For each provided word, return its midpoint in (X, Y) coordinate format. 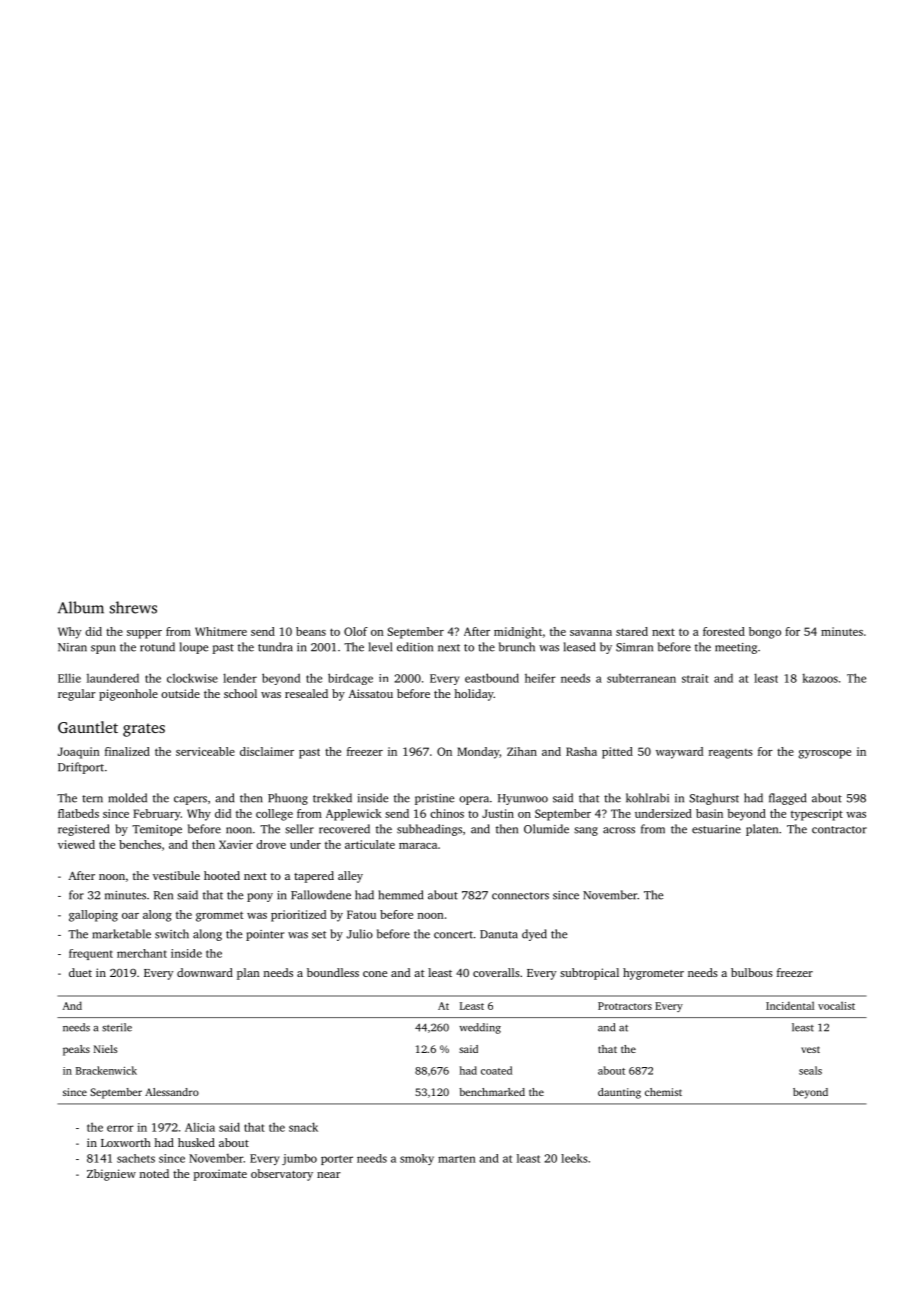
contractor (839, 830)
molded (128, 798)
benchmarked (492, 1092)
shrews (133, 607)
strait (695, 678)
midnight (518, 633)
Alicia (200, 1127)
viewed (76, 844)
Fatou (361, 914)
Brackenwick (106, 1070)
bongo (765, 633)
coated (496, 1070)
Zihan (522, 751)
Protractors (625, 1006)
